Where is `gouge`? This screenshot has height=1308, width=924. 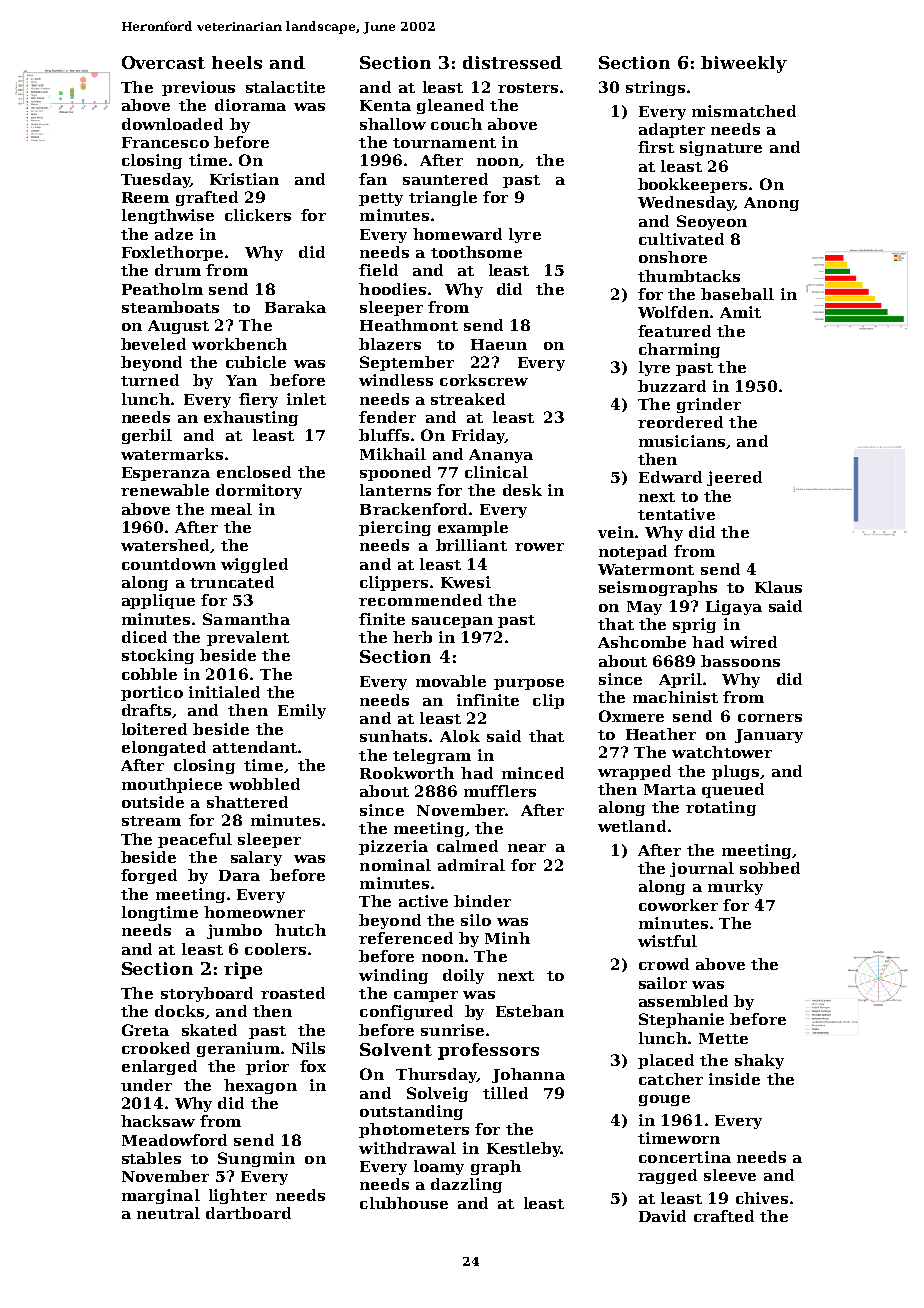 gouge is located at coordinates (664, 1100).
